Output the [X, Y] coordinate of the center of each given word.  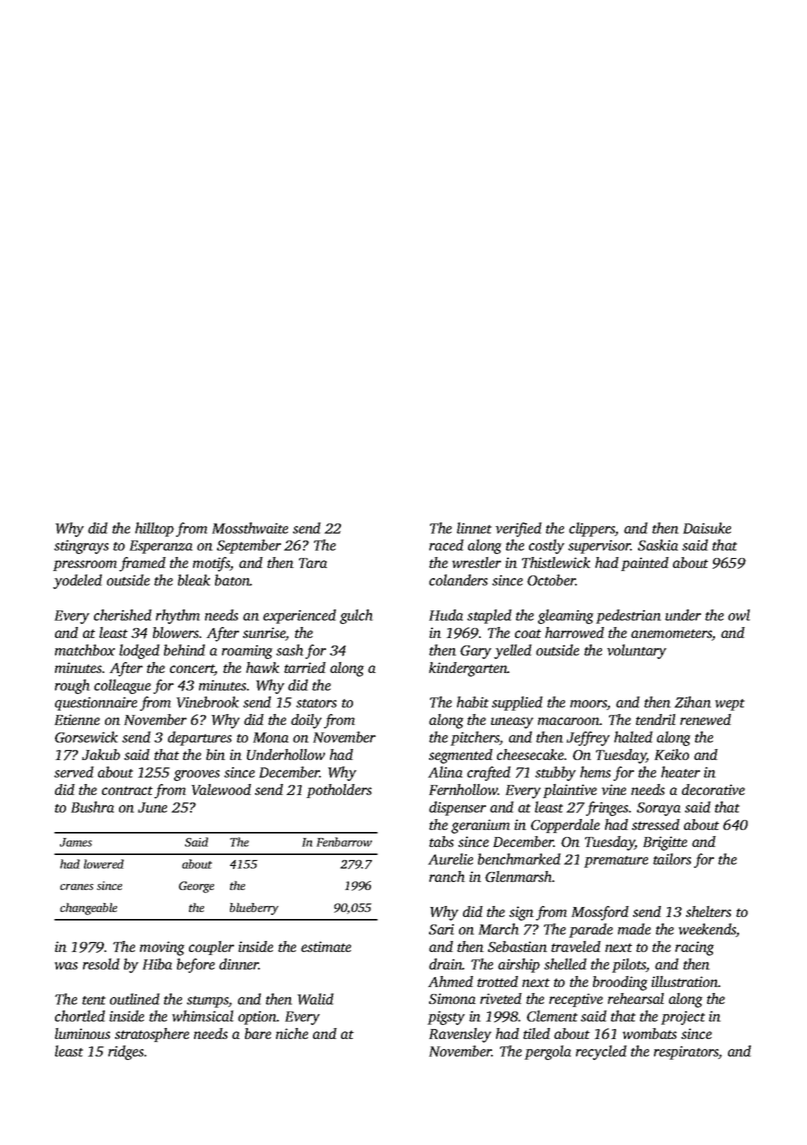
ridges [126, 1052]
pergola [548, 1052]
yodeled [77, 581]
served [74, 772]
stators [316, 703]
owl [739, 615]
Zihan [693, 702]
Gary [475, 652]
